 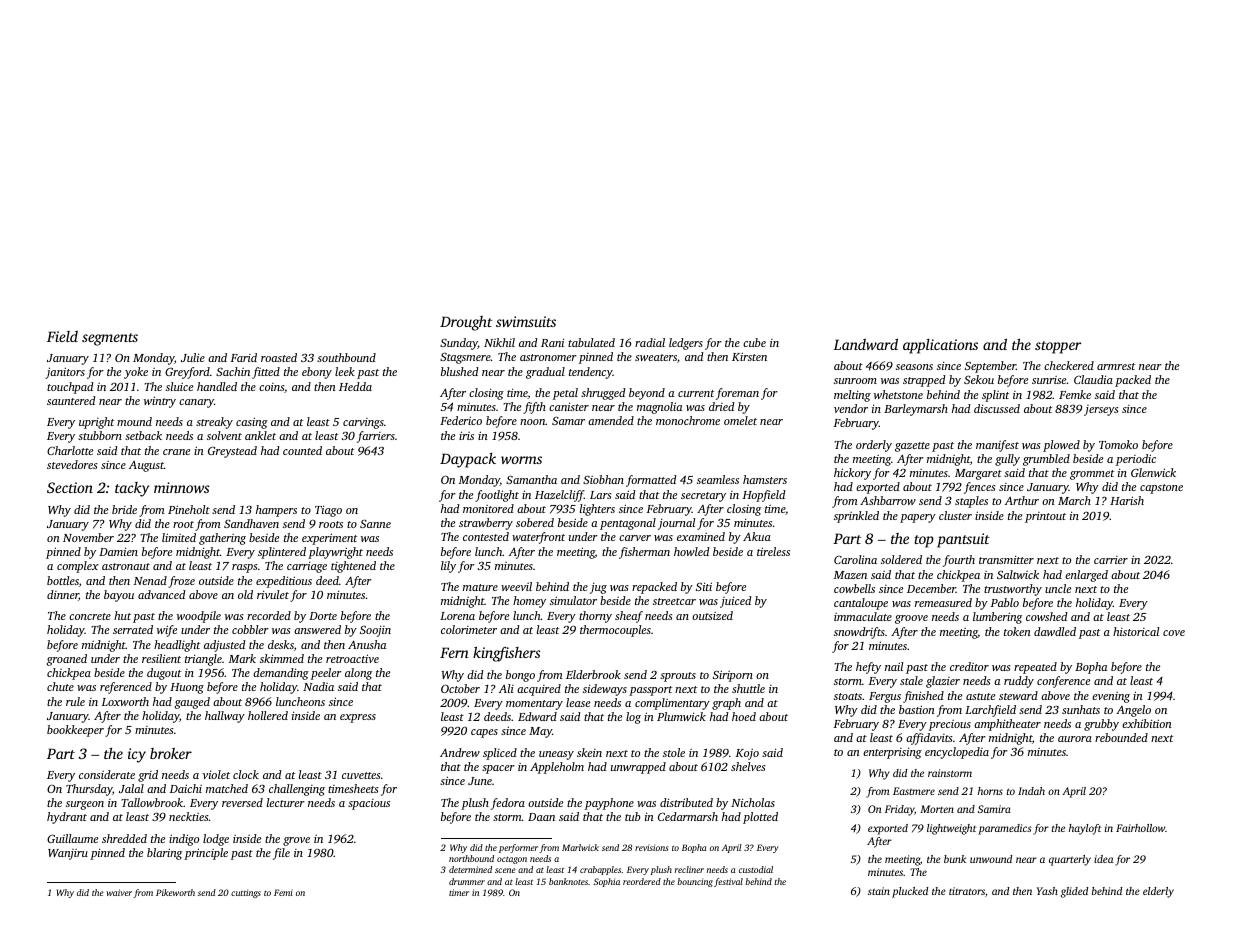 I want to click on November, so click(x=88, y=537).
